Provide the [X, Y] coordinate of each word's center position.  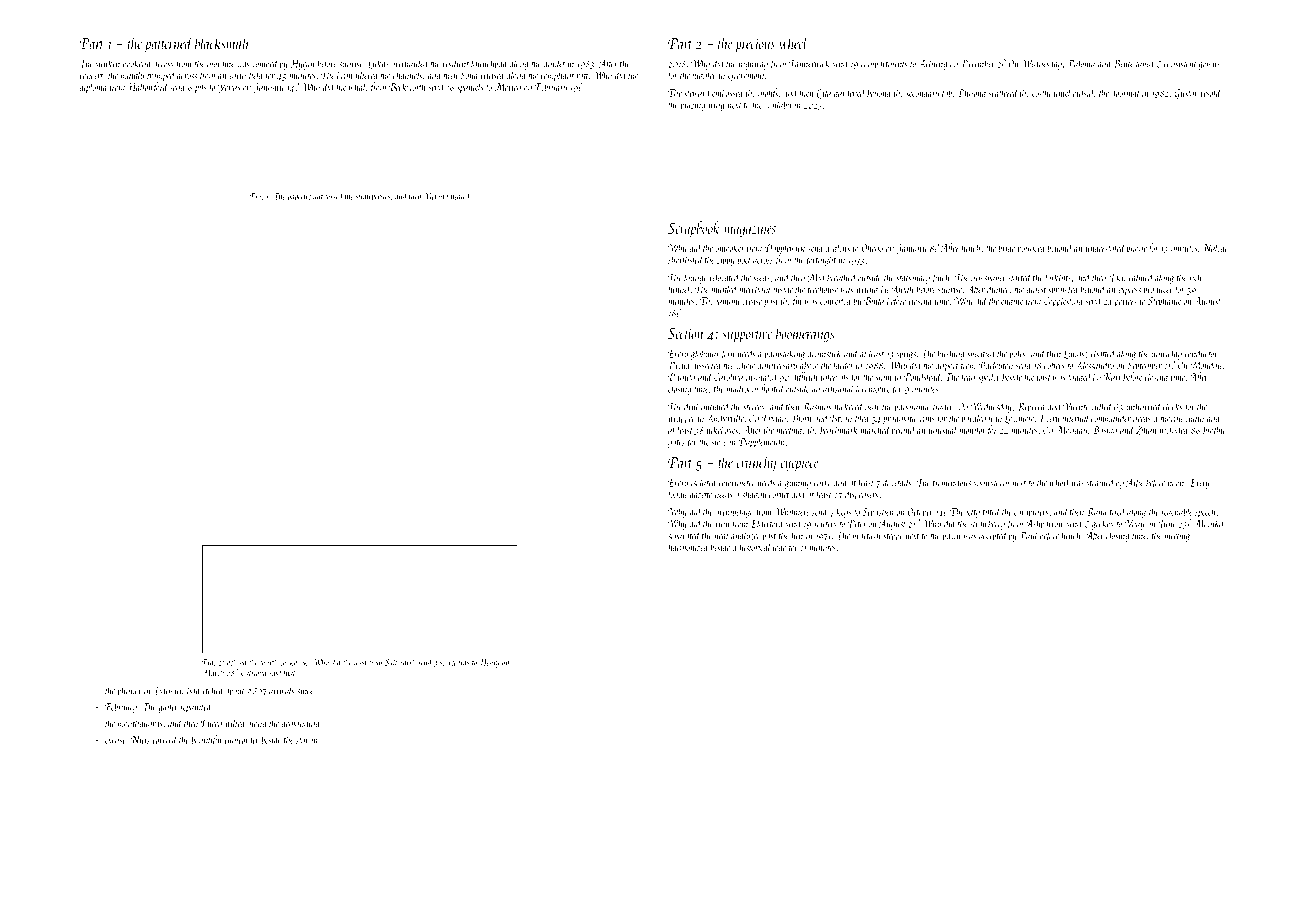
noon [1176, 484]
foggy [677, 495]
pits [201, 88]
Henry [489, 663]
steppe [893, 538]
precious [755, 46]
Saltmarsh [400, 662]
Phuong [972, 93]
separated [684, 536]
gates [676, 444]
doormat [1125, 92]
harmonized [688, 547]
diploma [93, 87]
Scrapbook [694, 229]
